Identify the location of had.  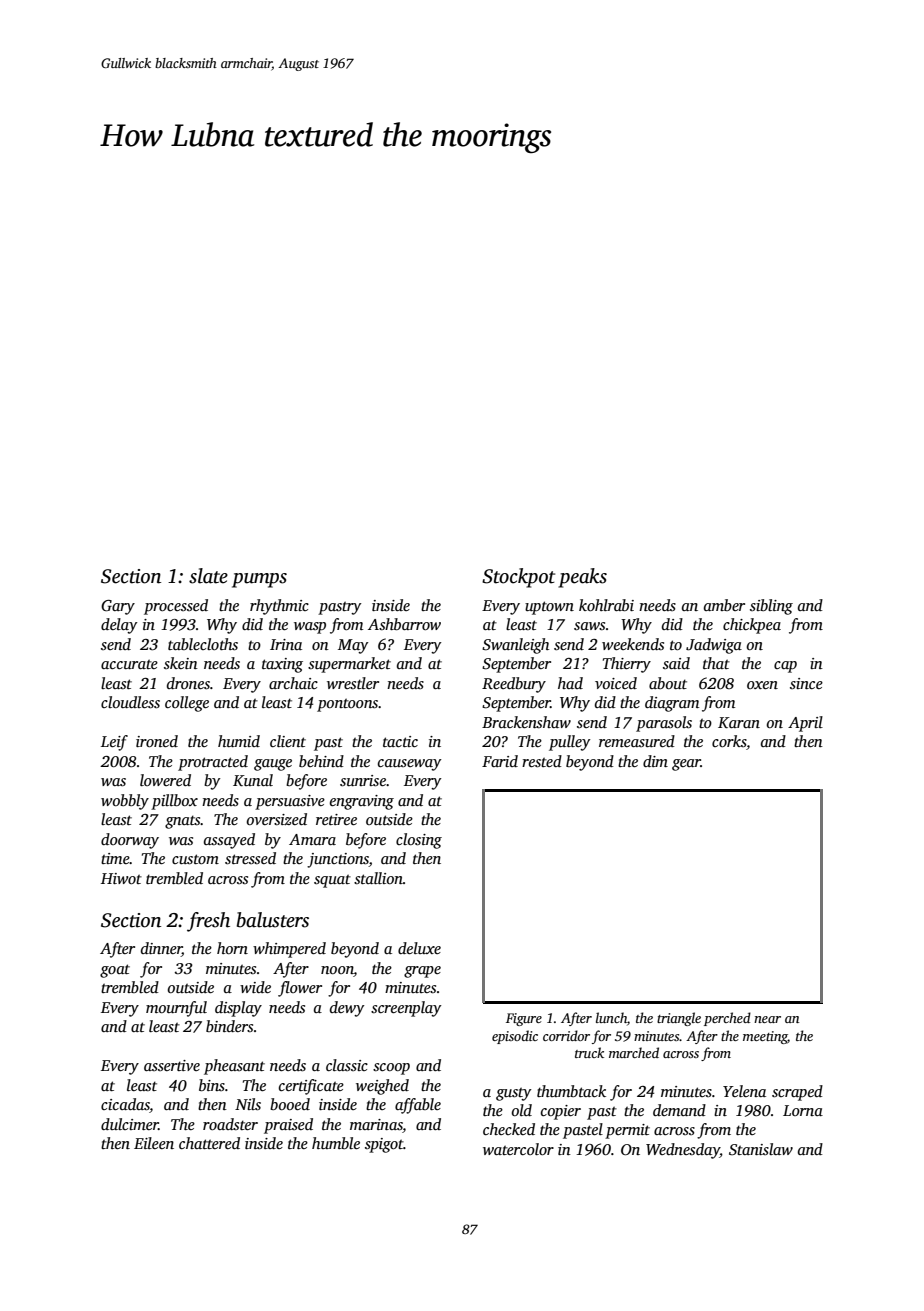
(570, 683).
